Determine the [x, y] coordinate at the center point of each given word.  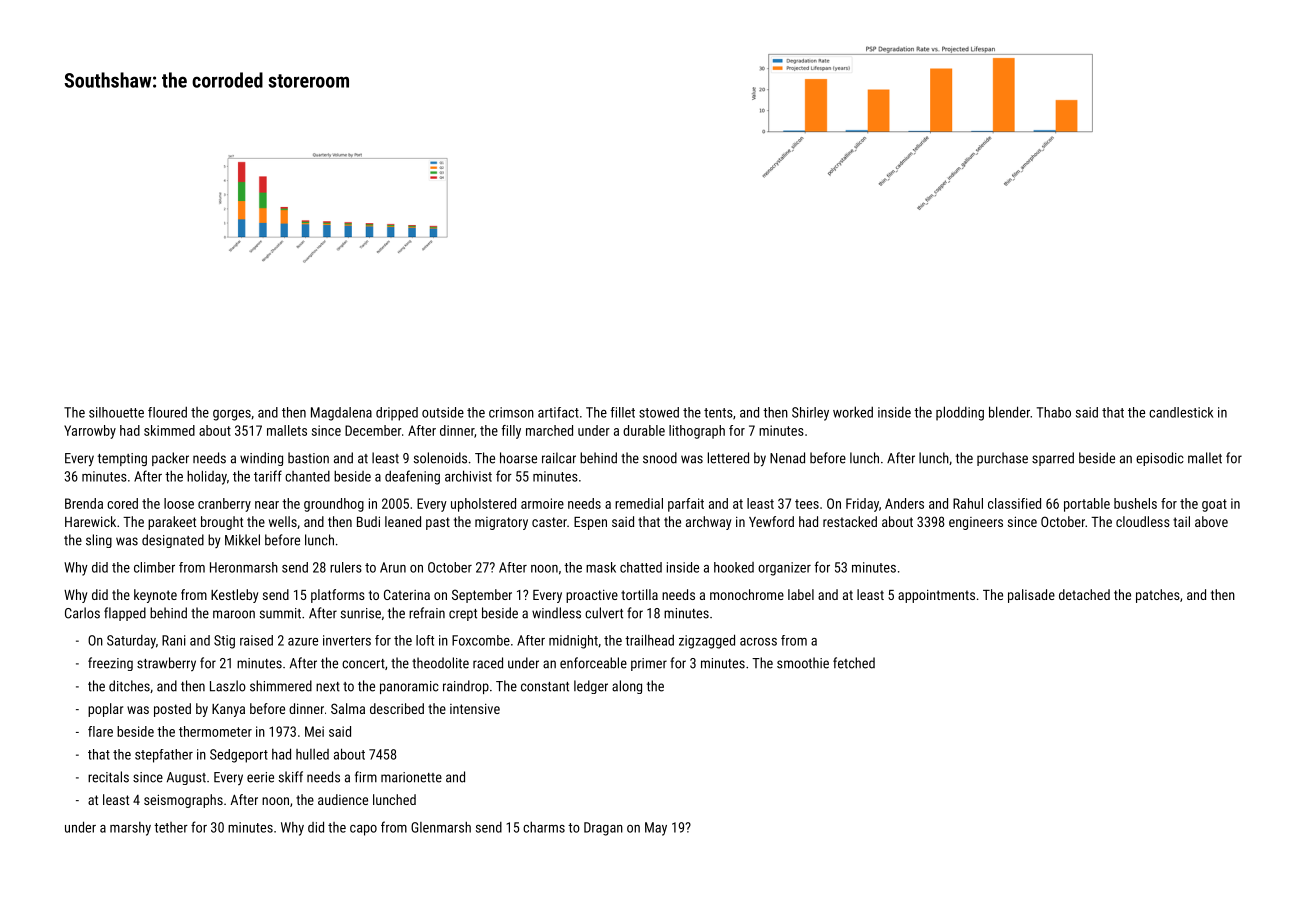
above [1211, 521]
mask [601, 567]
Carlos [82, 613]
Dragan [603, 829]
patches [1158, 596]
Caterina [407, 594]
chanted [307, 476]
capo [363, 830]
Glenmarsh [441, 827]
